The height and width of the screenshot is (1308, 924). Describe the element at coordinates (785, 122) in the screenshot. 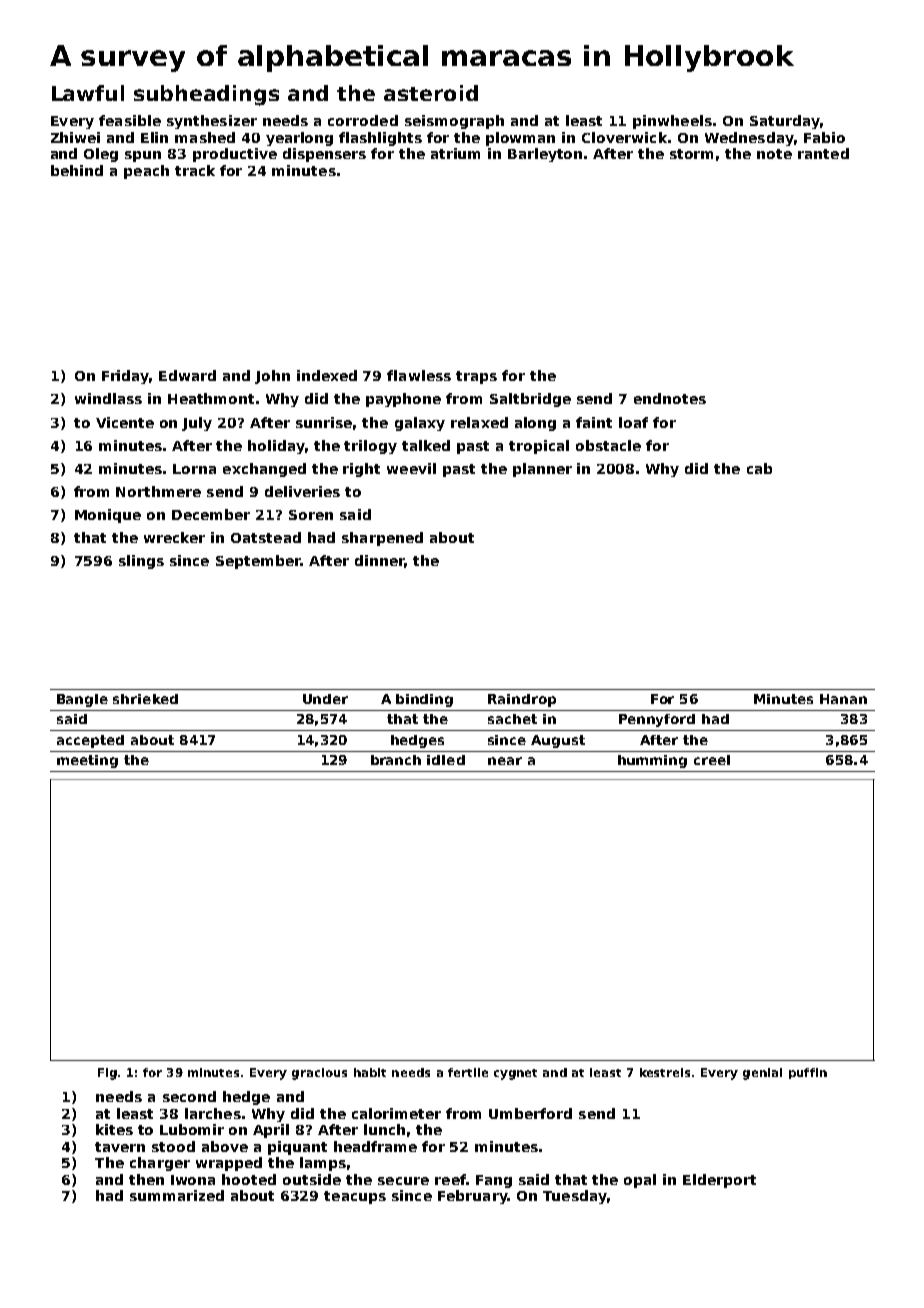

I see `Saturday` at that location.
